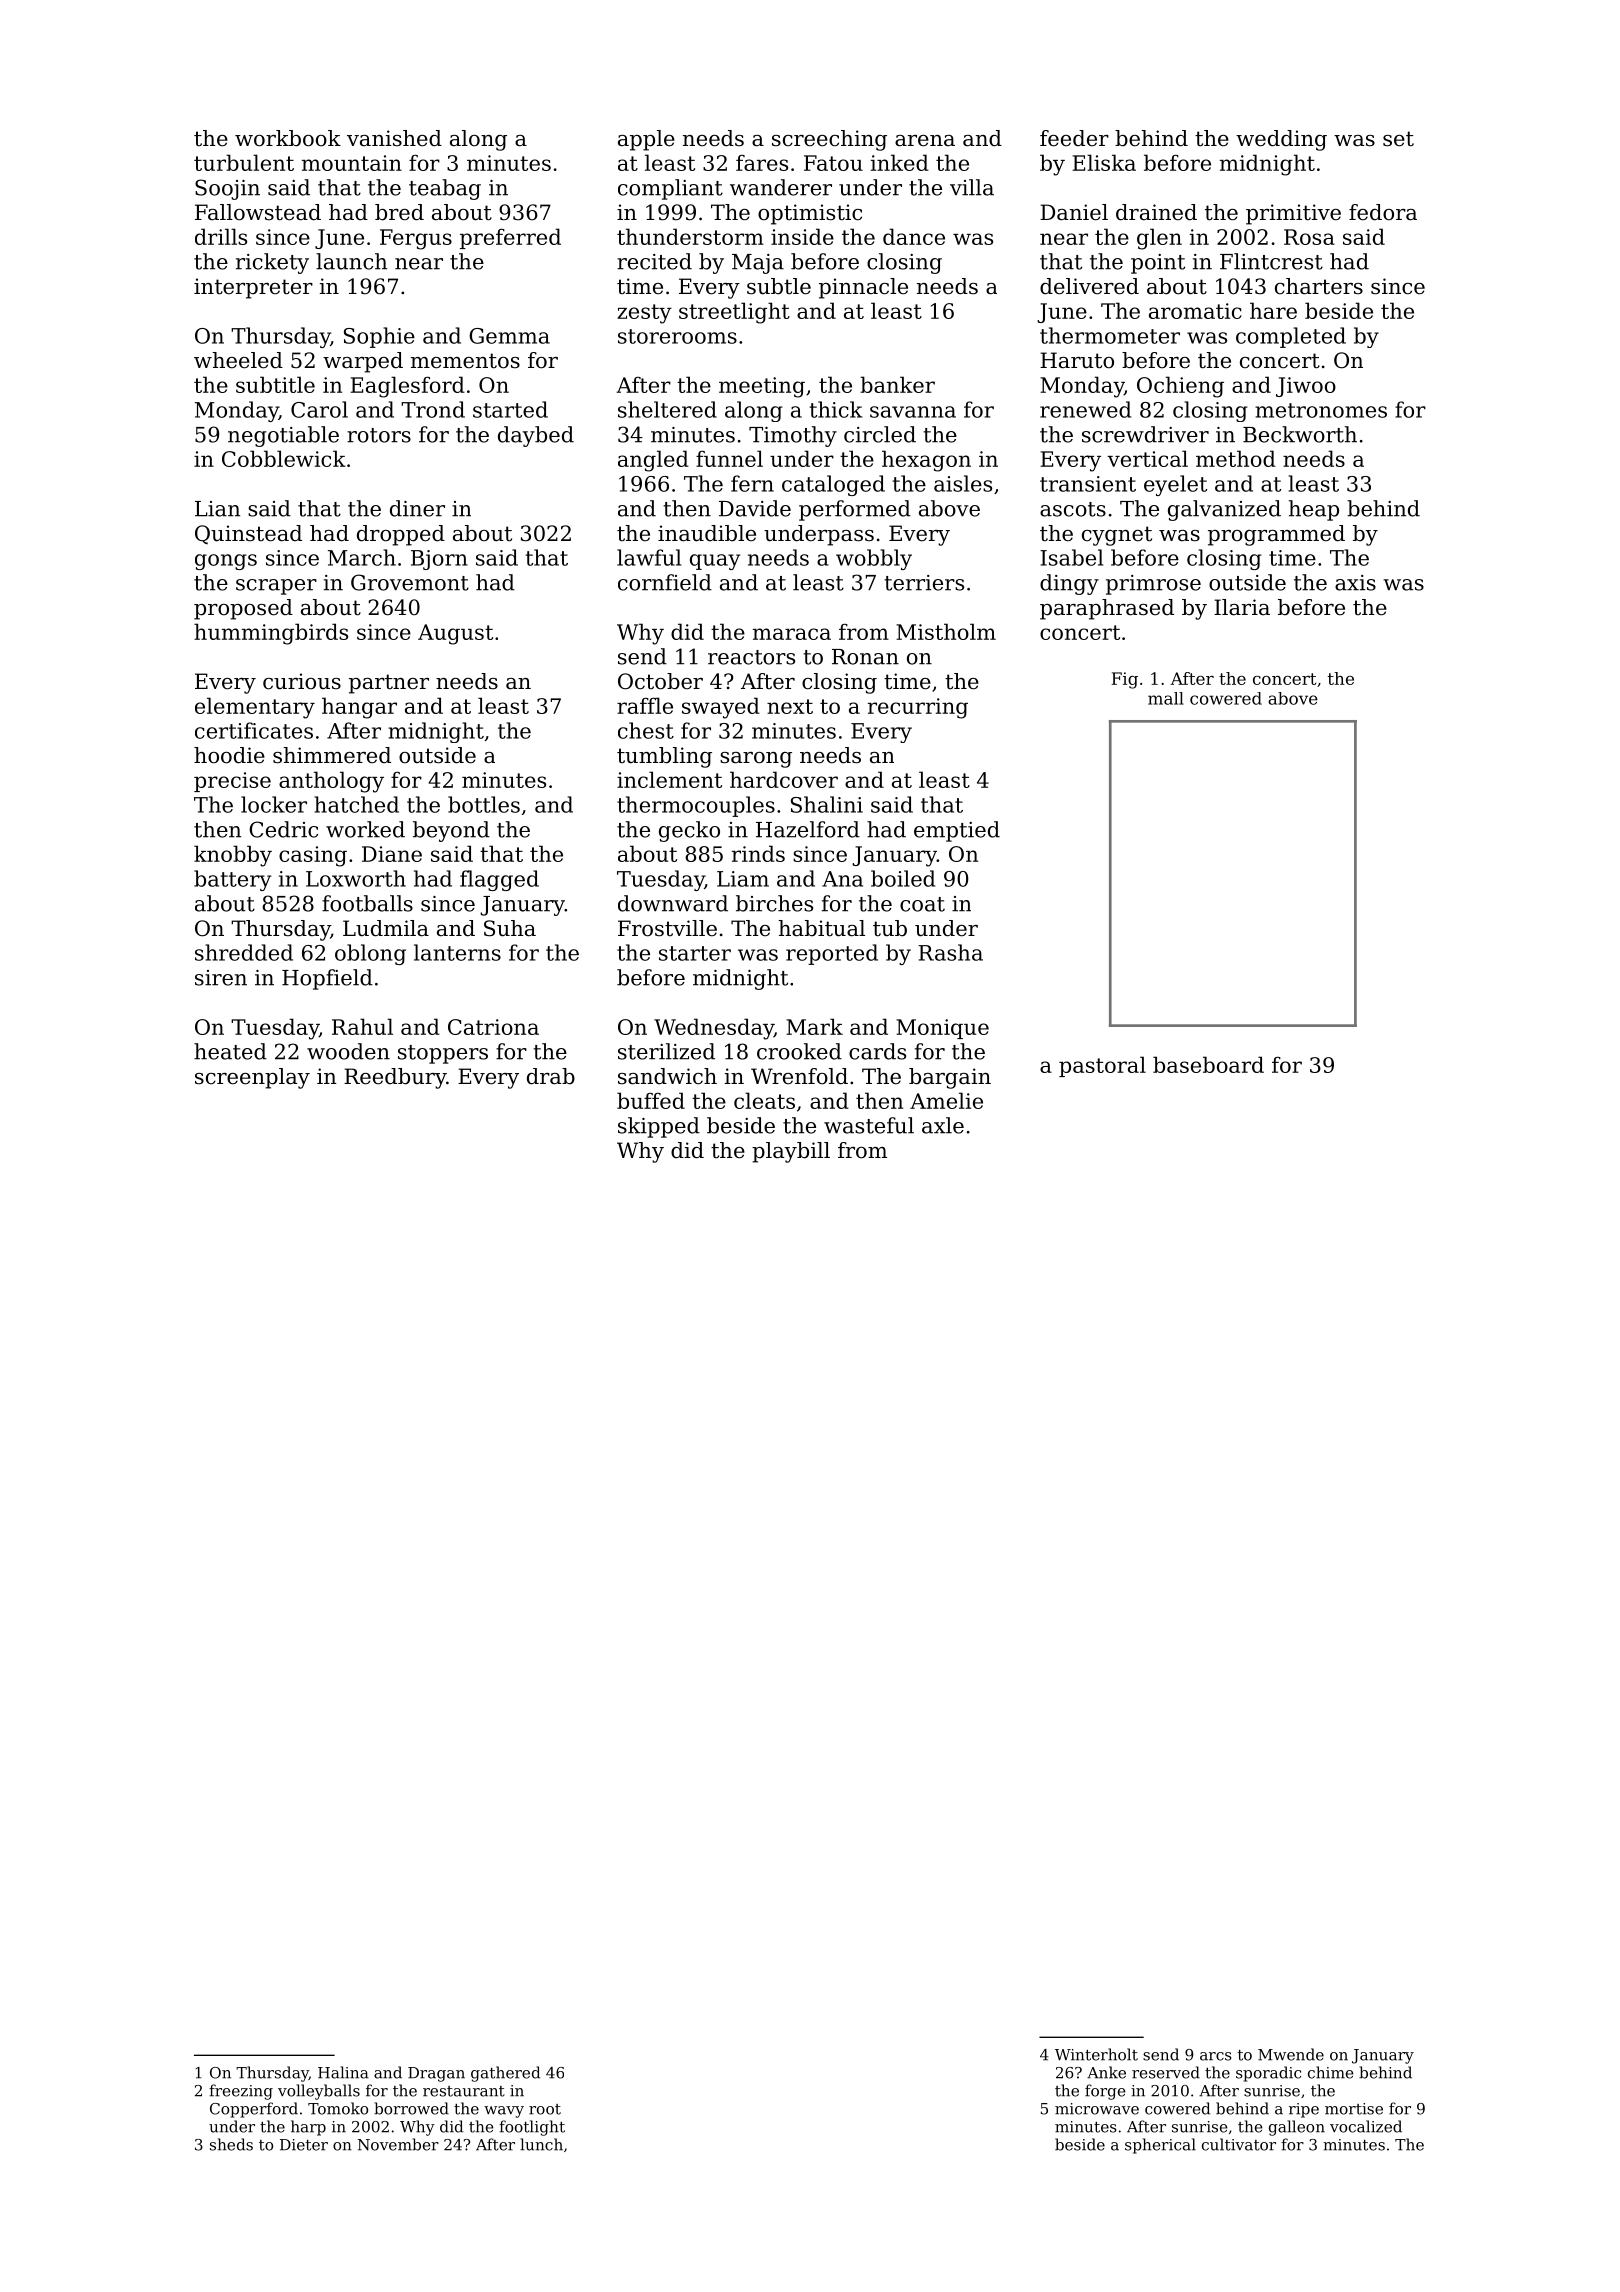  Describe the element at coordinates (1102, 1066) in the page. I see `pastoral` at that location.
